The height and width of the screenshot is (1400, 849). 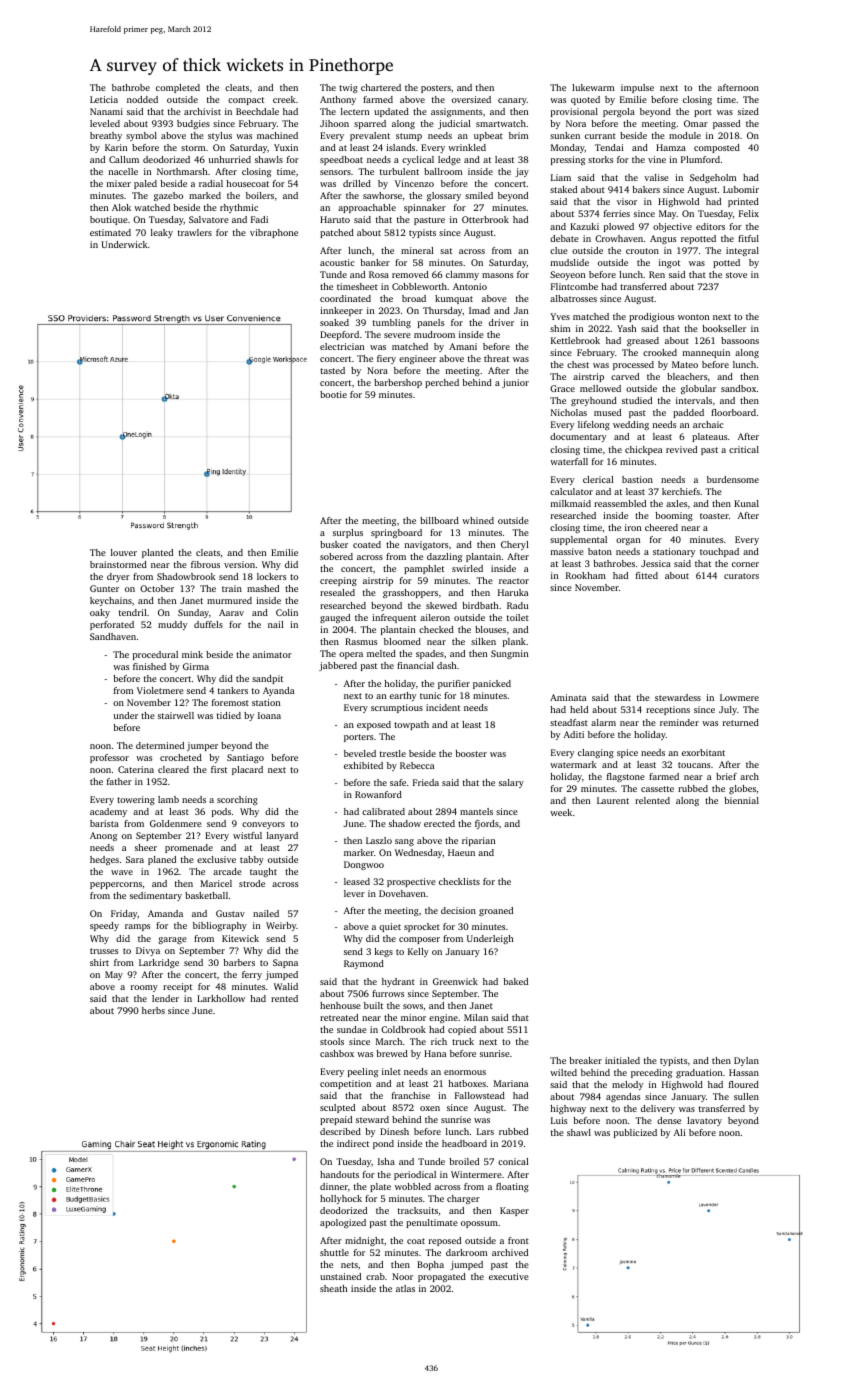 What do you see at coordinates (160, 745) in the screenshot?
I see `determined` at bounding box center [160, 745].
